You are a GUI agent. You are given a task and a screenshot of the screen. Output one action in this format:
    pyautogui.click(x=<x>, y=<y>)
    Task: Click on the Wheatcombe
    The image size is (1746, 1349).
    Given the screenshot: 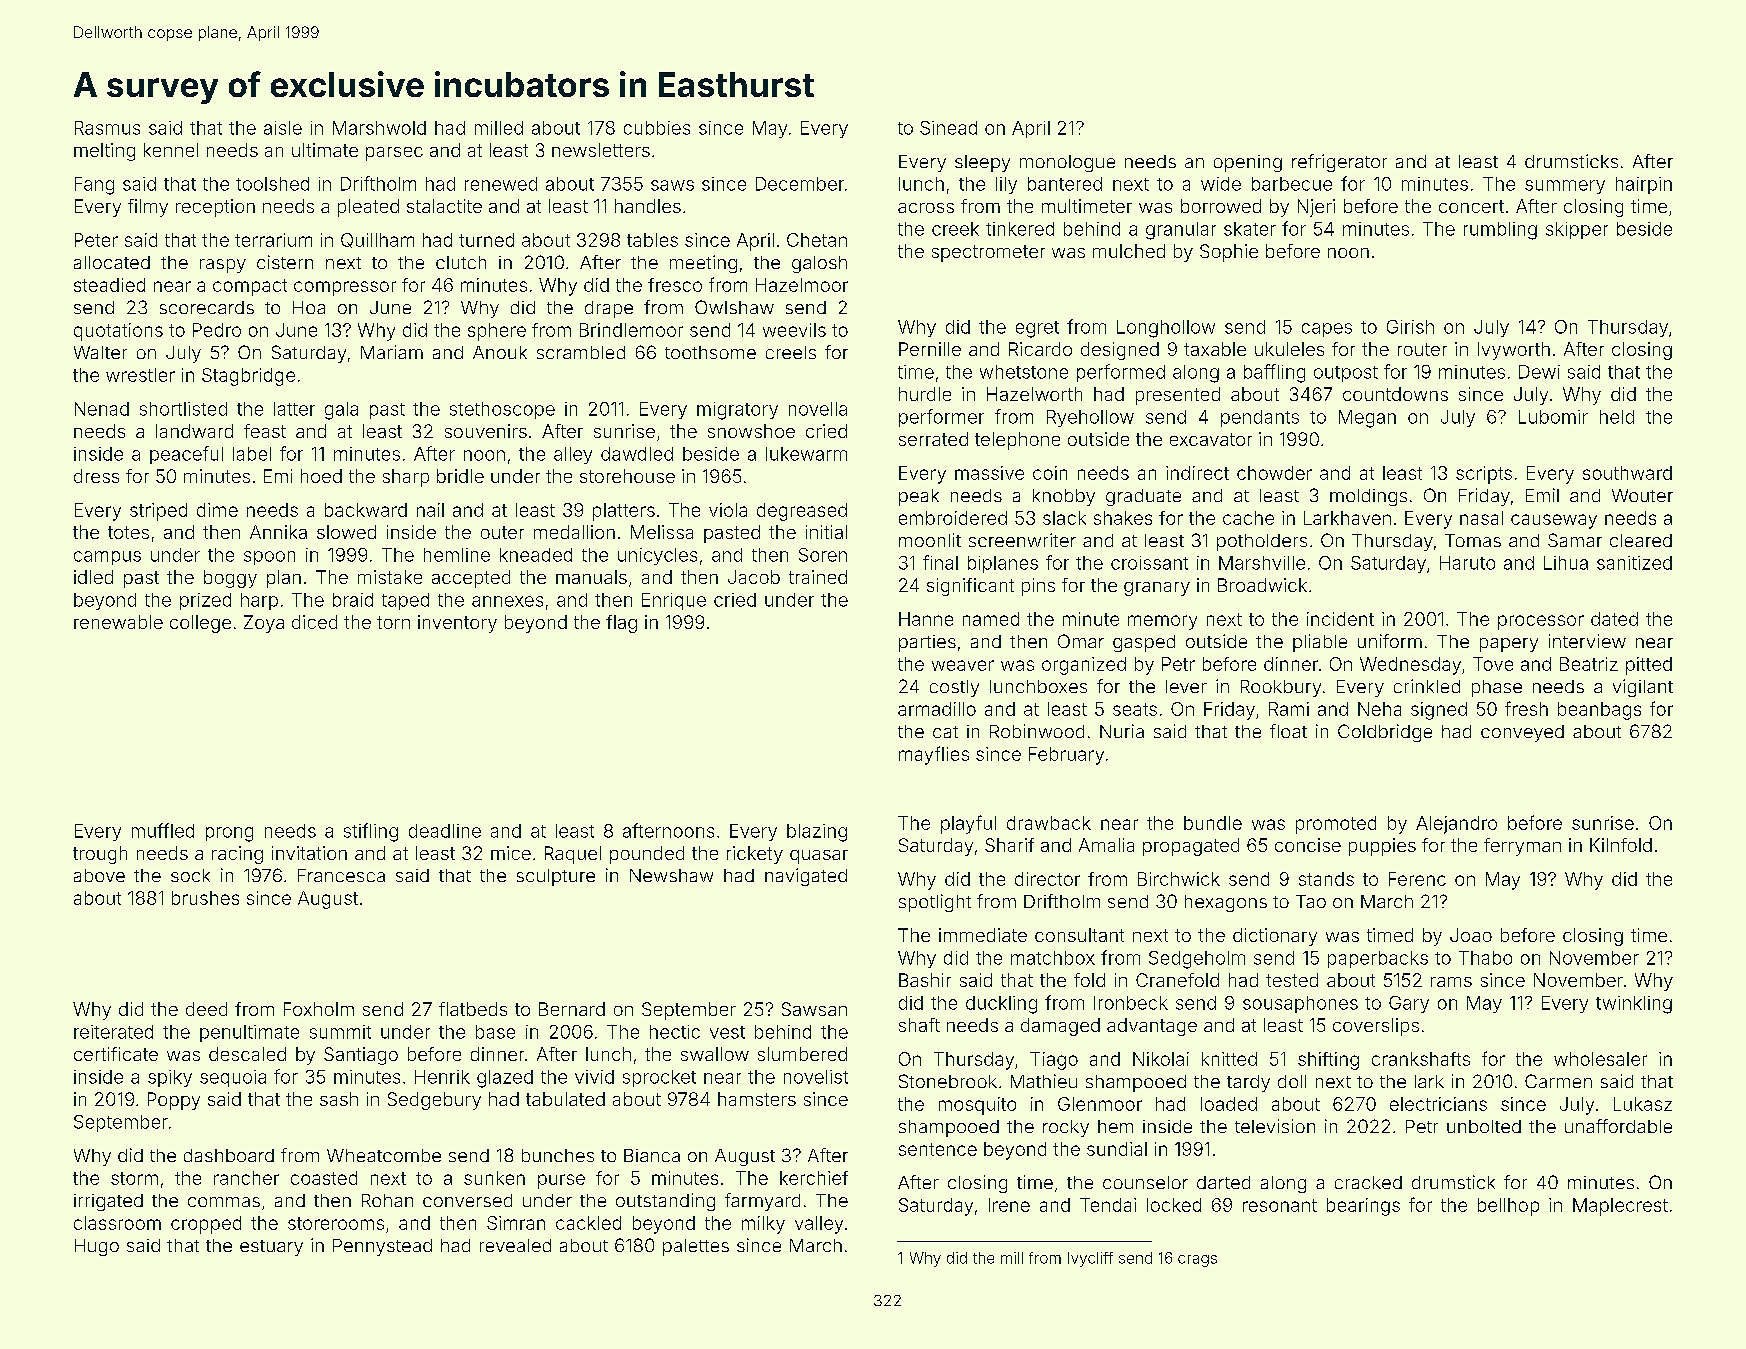 What is the action you would take?
    pyautogui.click(x=384, y=1155)
